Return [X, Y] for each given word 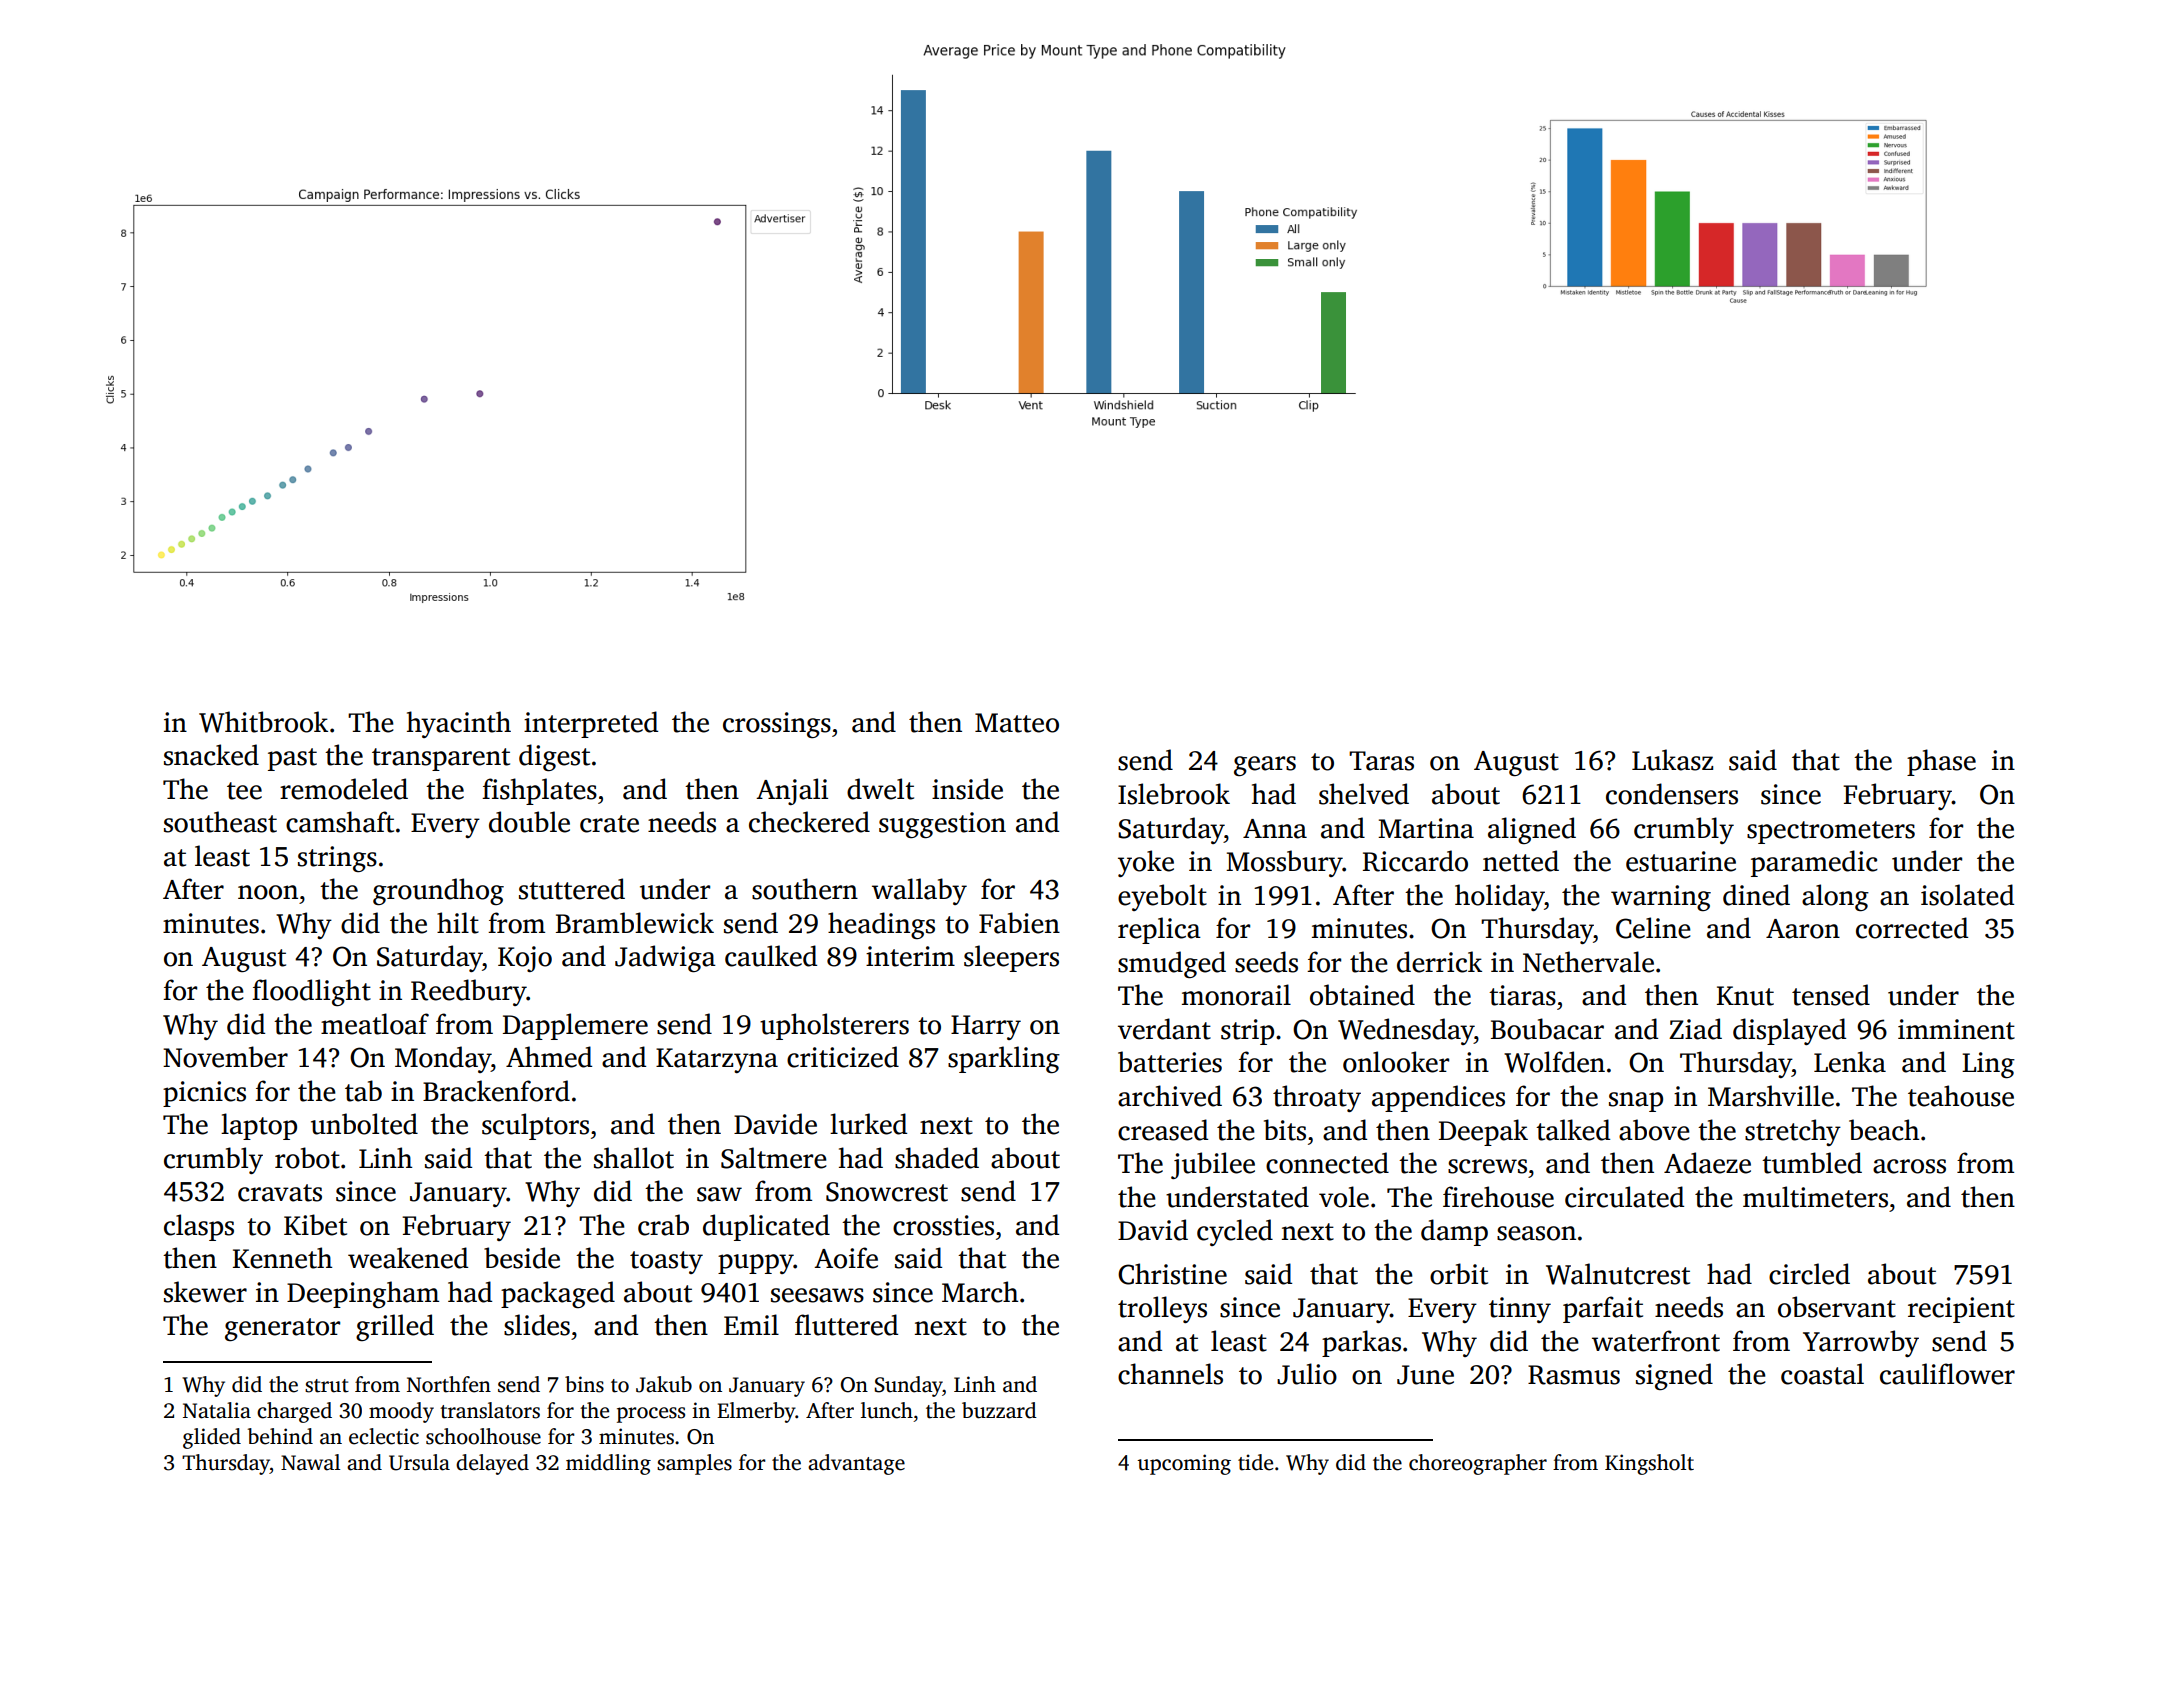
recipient [1961, 1310]
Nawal [310, 1462]
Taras [1381, 761]
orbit [1459, 1274]
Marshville [1771, 1096]
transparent [441, 759]
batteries [1170, 1062]
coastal [1822, 1374]
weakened [408, 1258]
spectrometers [1831, 832]
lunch [887, 1410]
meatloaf [375, 1024]
